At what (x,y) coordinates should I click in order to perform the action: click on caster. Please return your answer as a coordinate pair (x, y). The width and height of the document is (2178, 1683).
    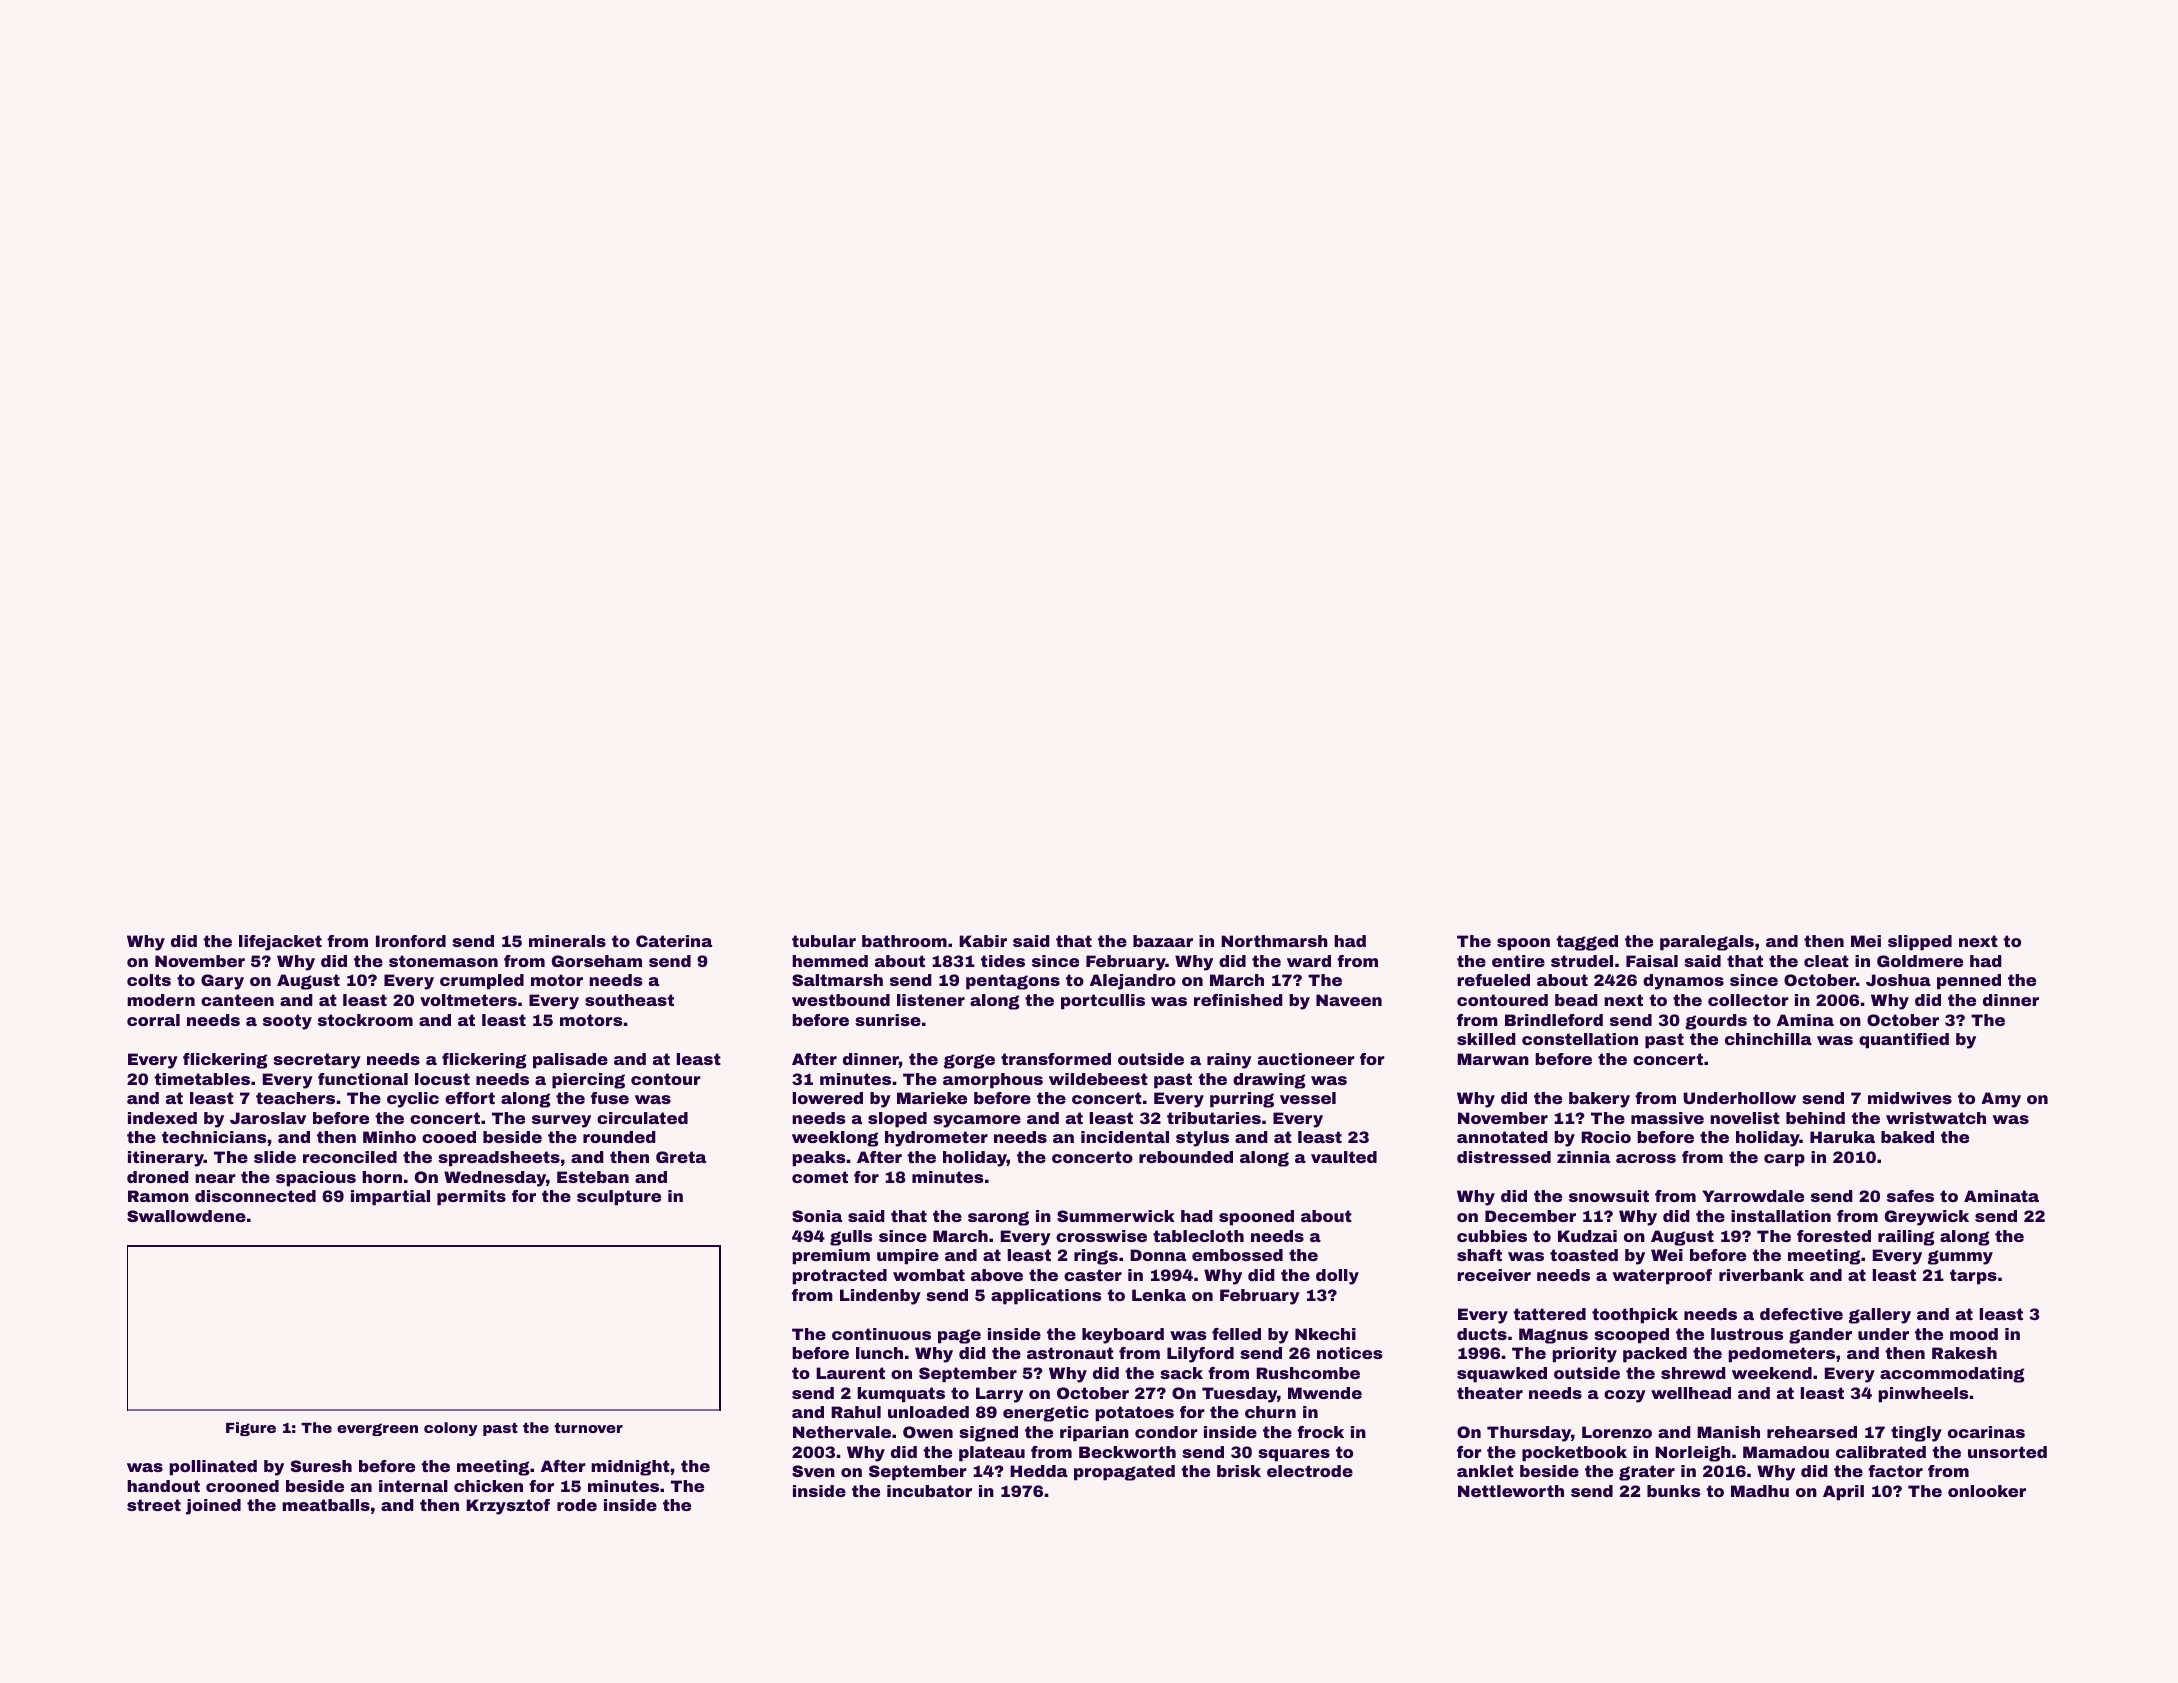
    Looking at the image, I should click on (1093, 1275).
